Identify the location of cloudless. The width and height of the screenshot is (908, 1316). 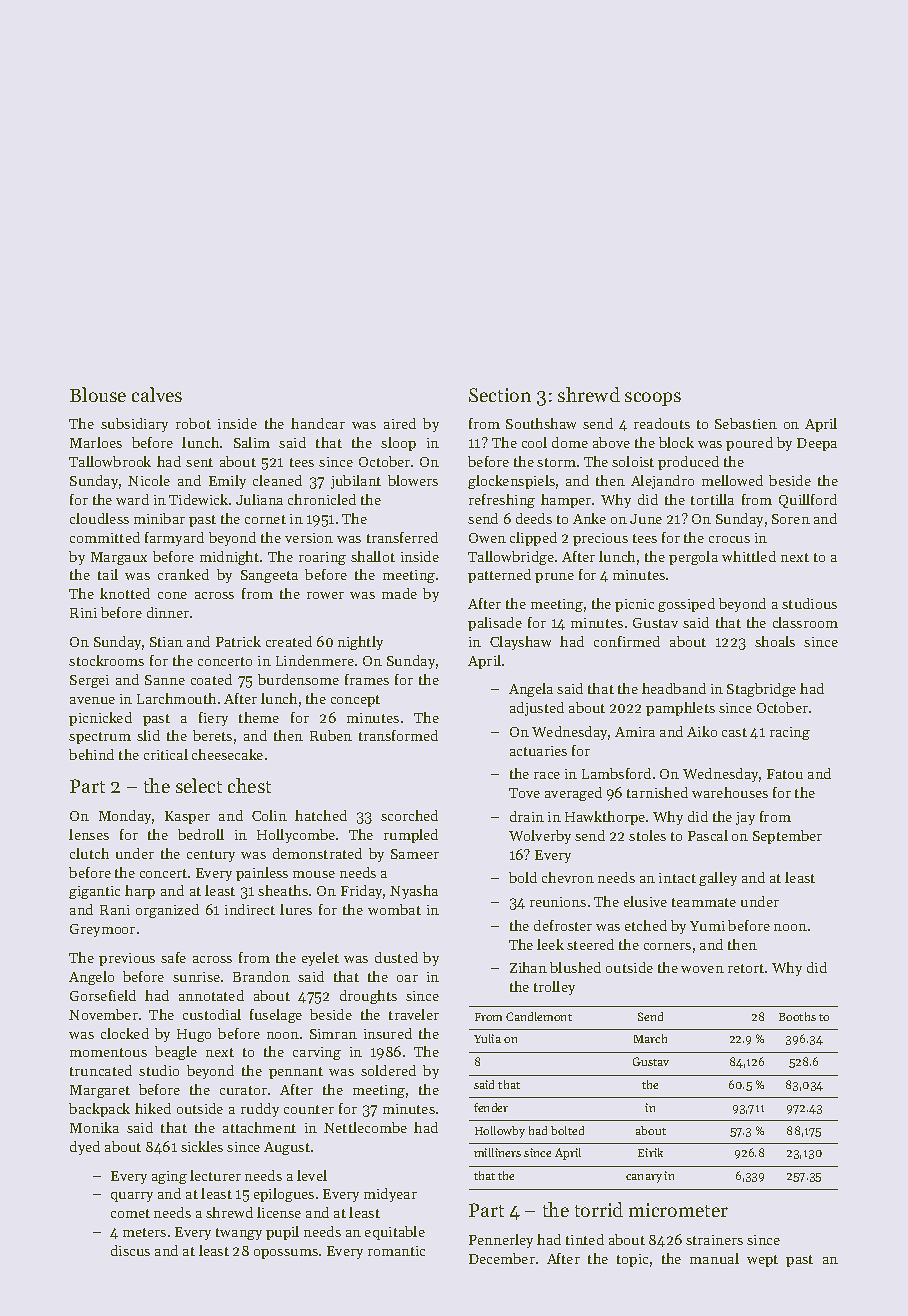
(99, 518).
